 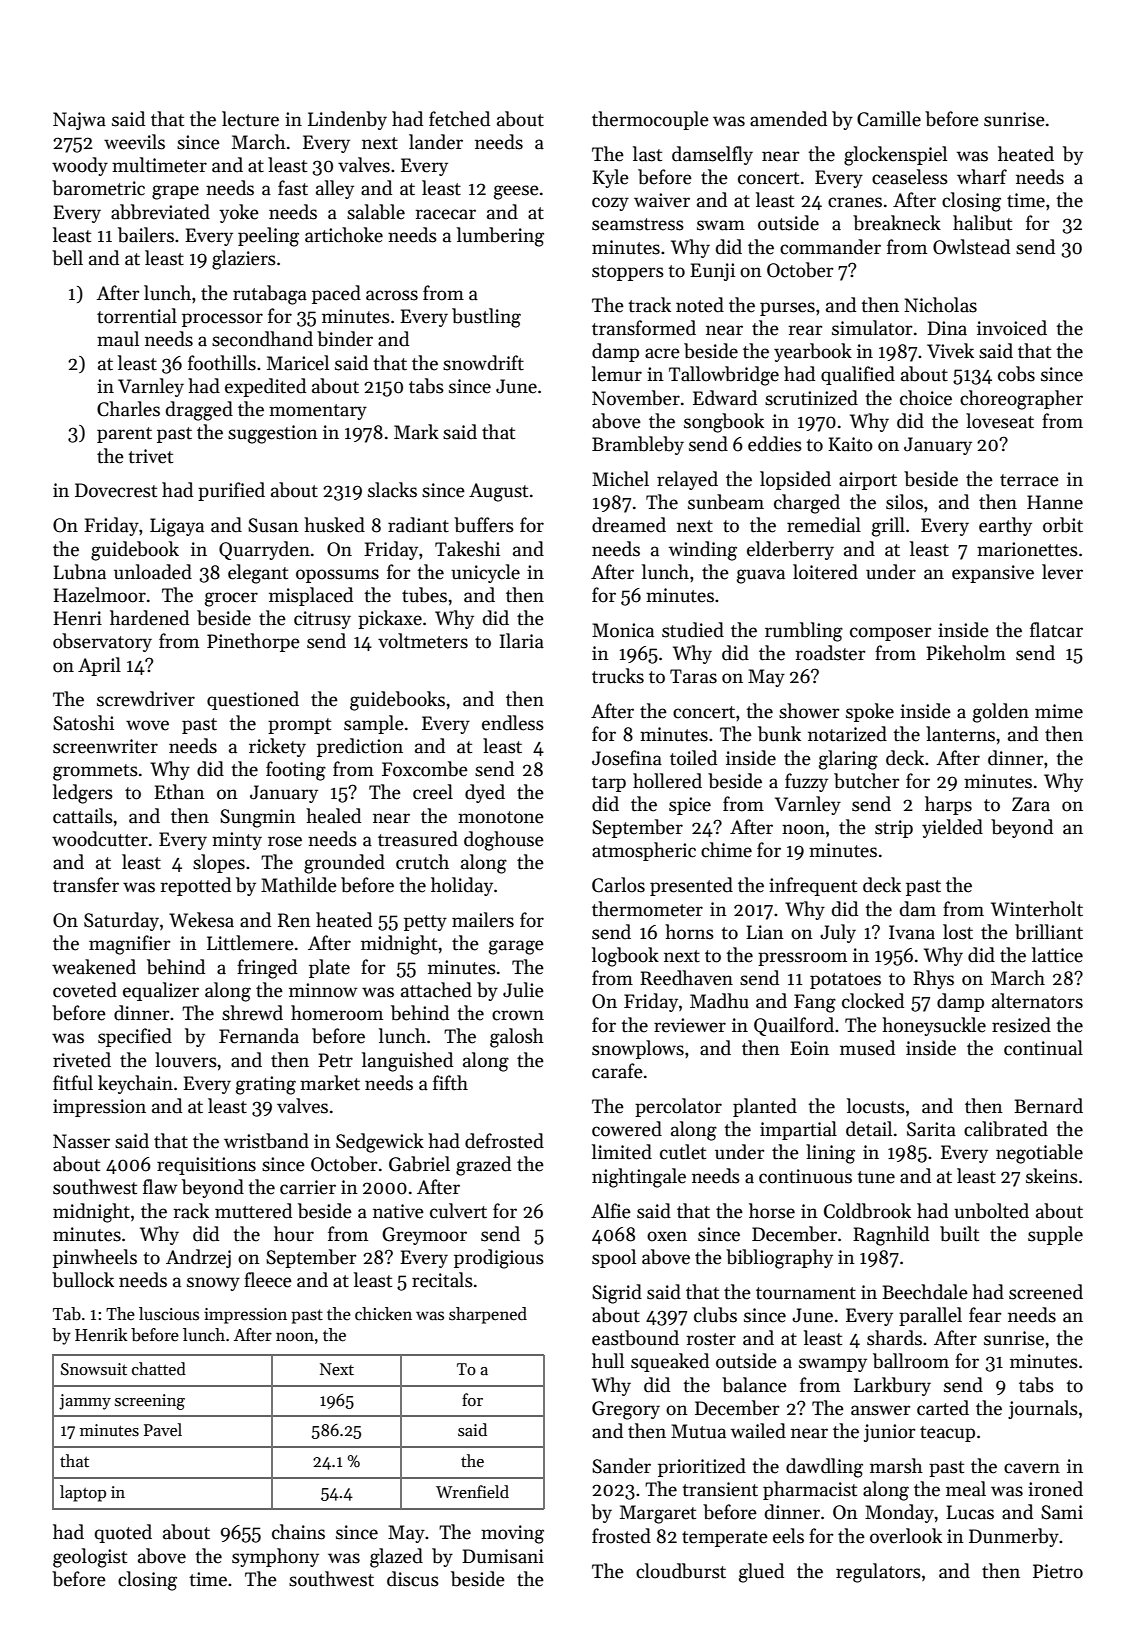 What do you see at coordinates (1062, 572) in the page?
I see `lever` at bounding box center [1062, 572].
